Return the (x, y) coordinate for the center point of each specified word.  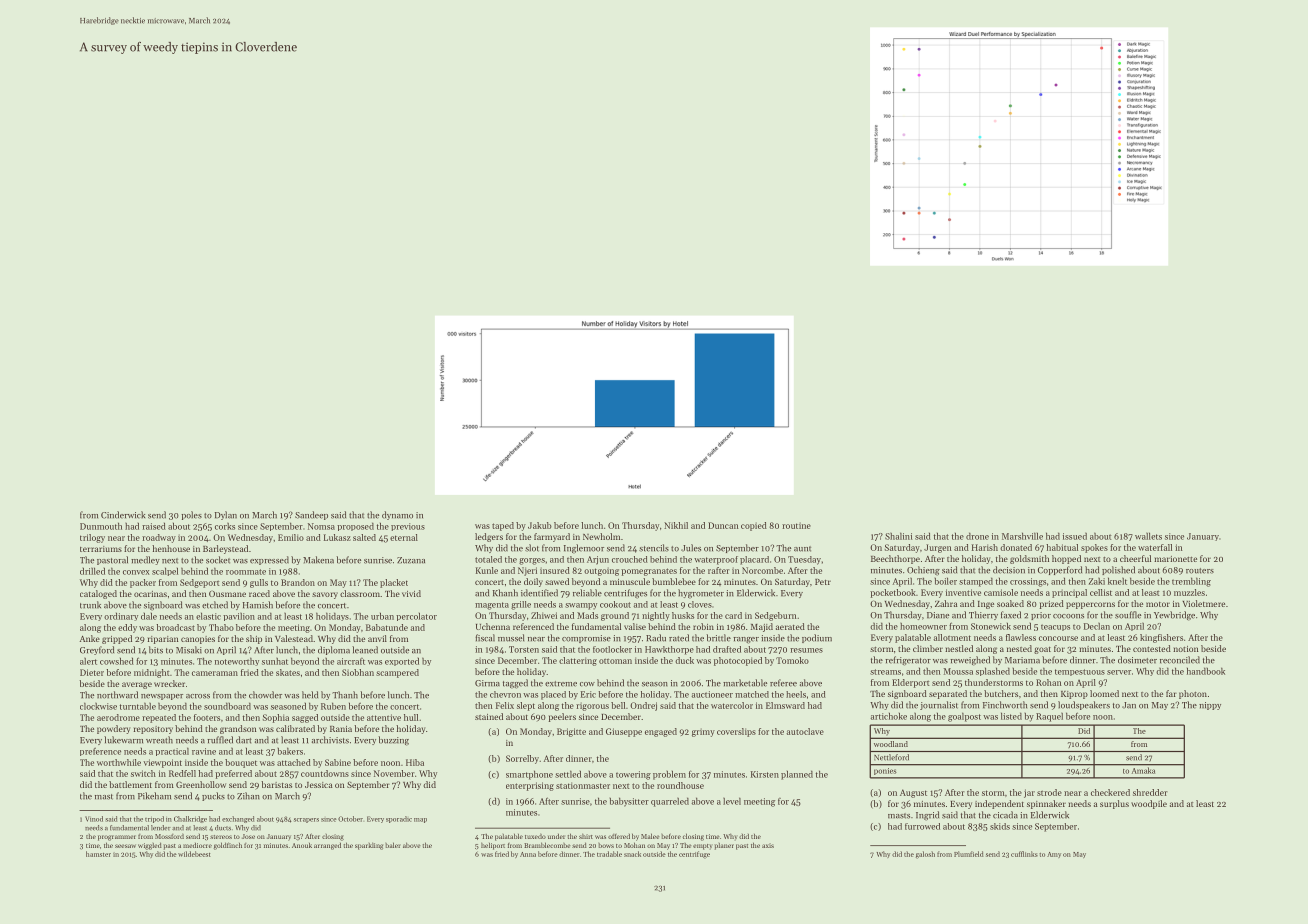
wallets (1148, 536)
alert (88, 661)
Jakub (540, 525)
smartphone (529, 775)
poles (191, 515)
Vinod (94, 819)
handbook (1206, 671)
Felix (505, 705)
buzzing (393, 741)
